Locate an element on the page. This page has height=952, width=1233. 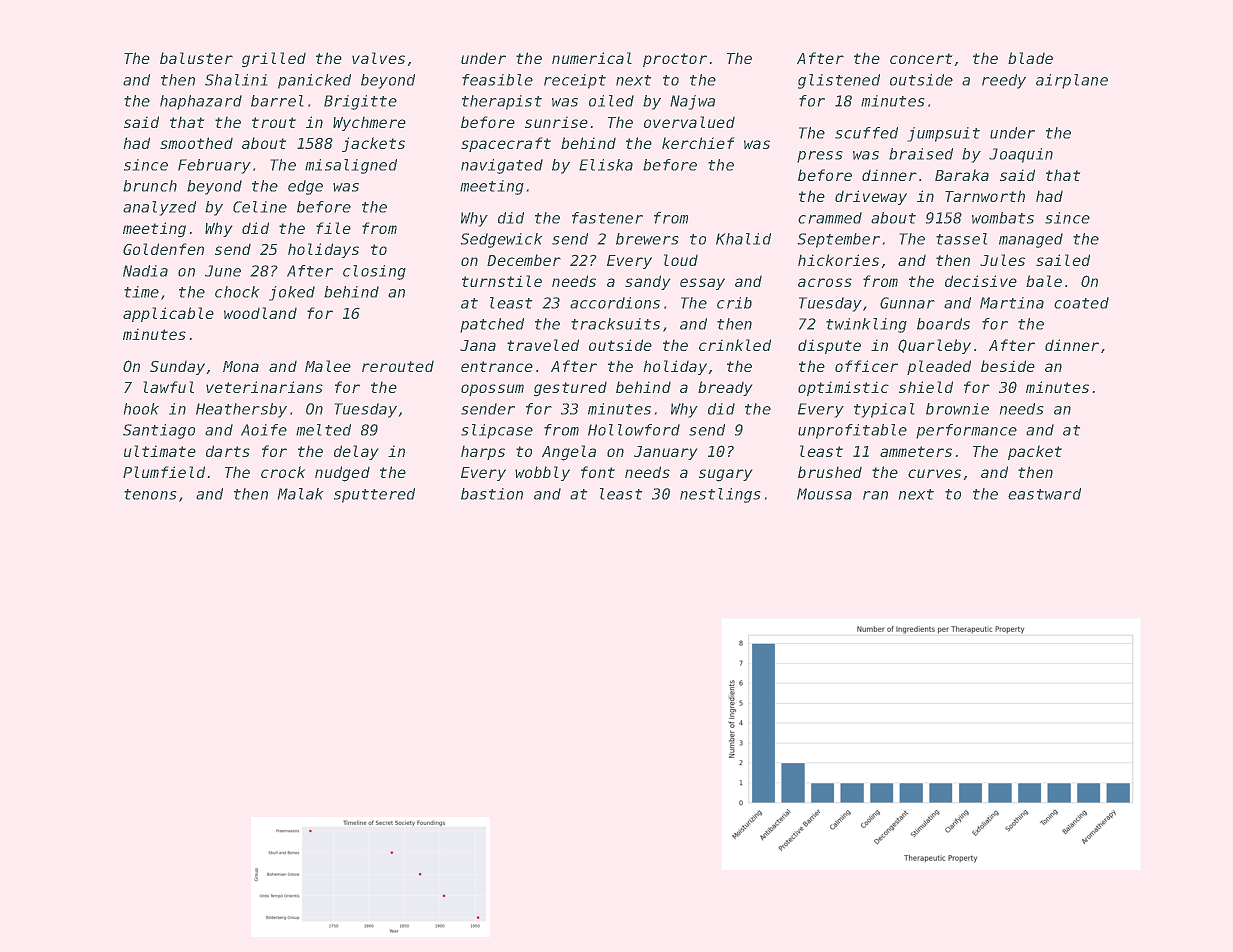
opossum is located at coordinates (492, 390).
